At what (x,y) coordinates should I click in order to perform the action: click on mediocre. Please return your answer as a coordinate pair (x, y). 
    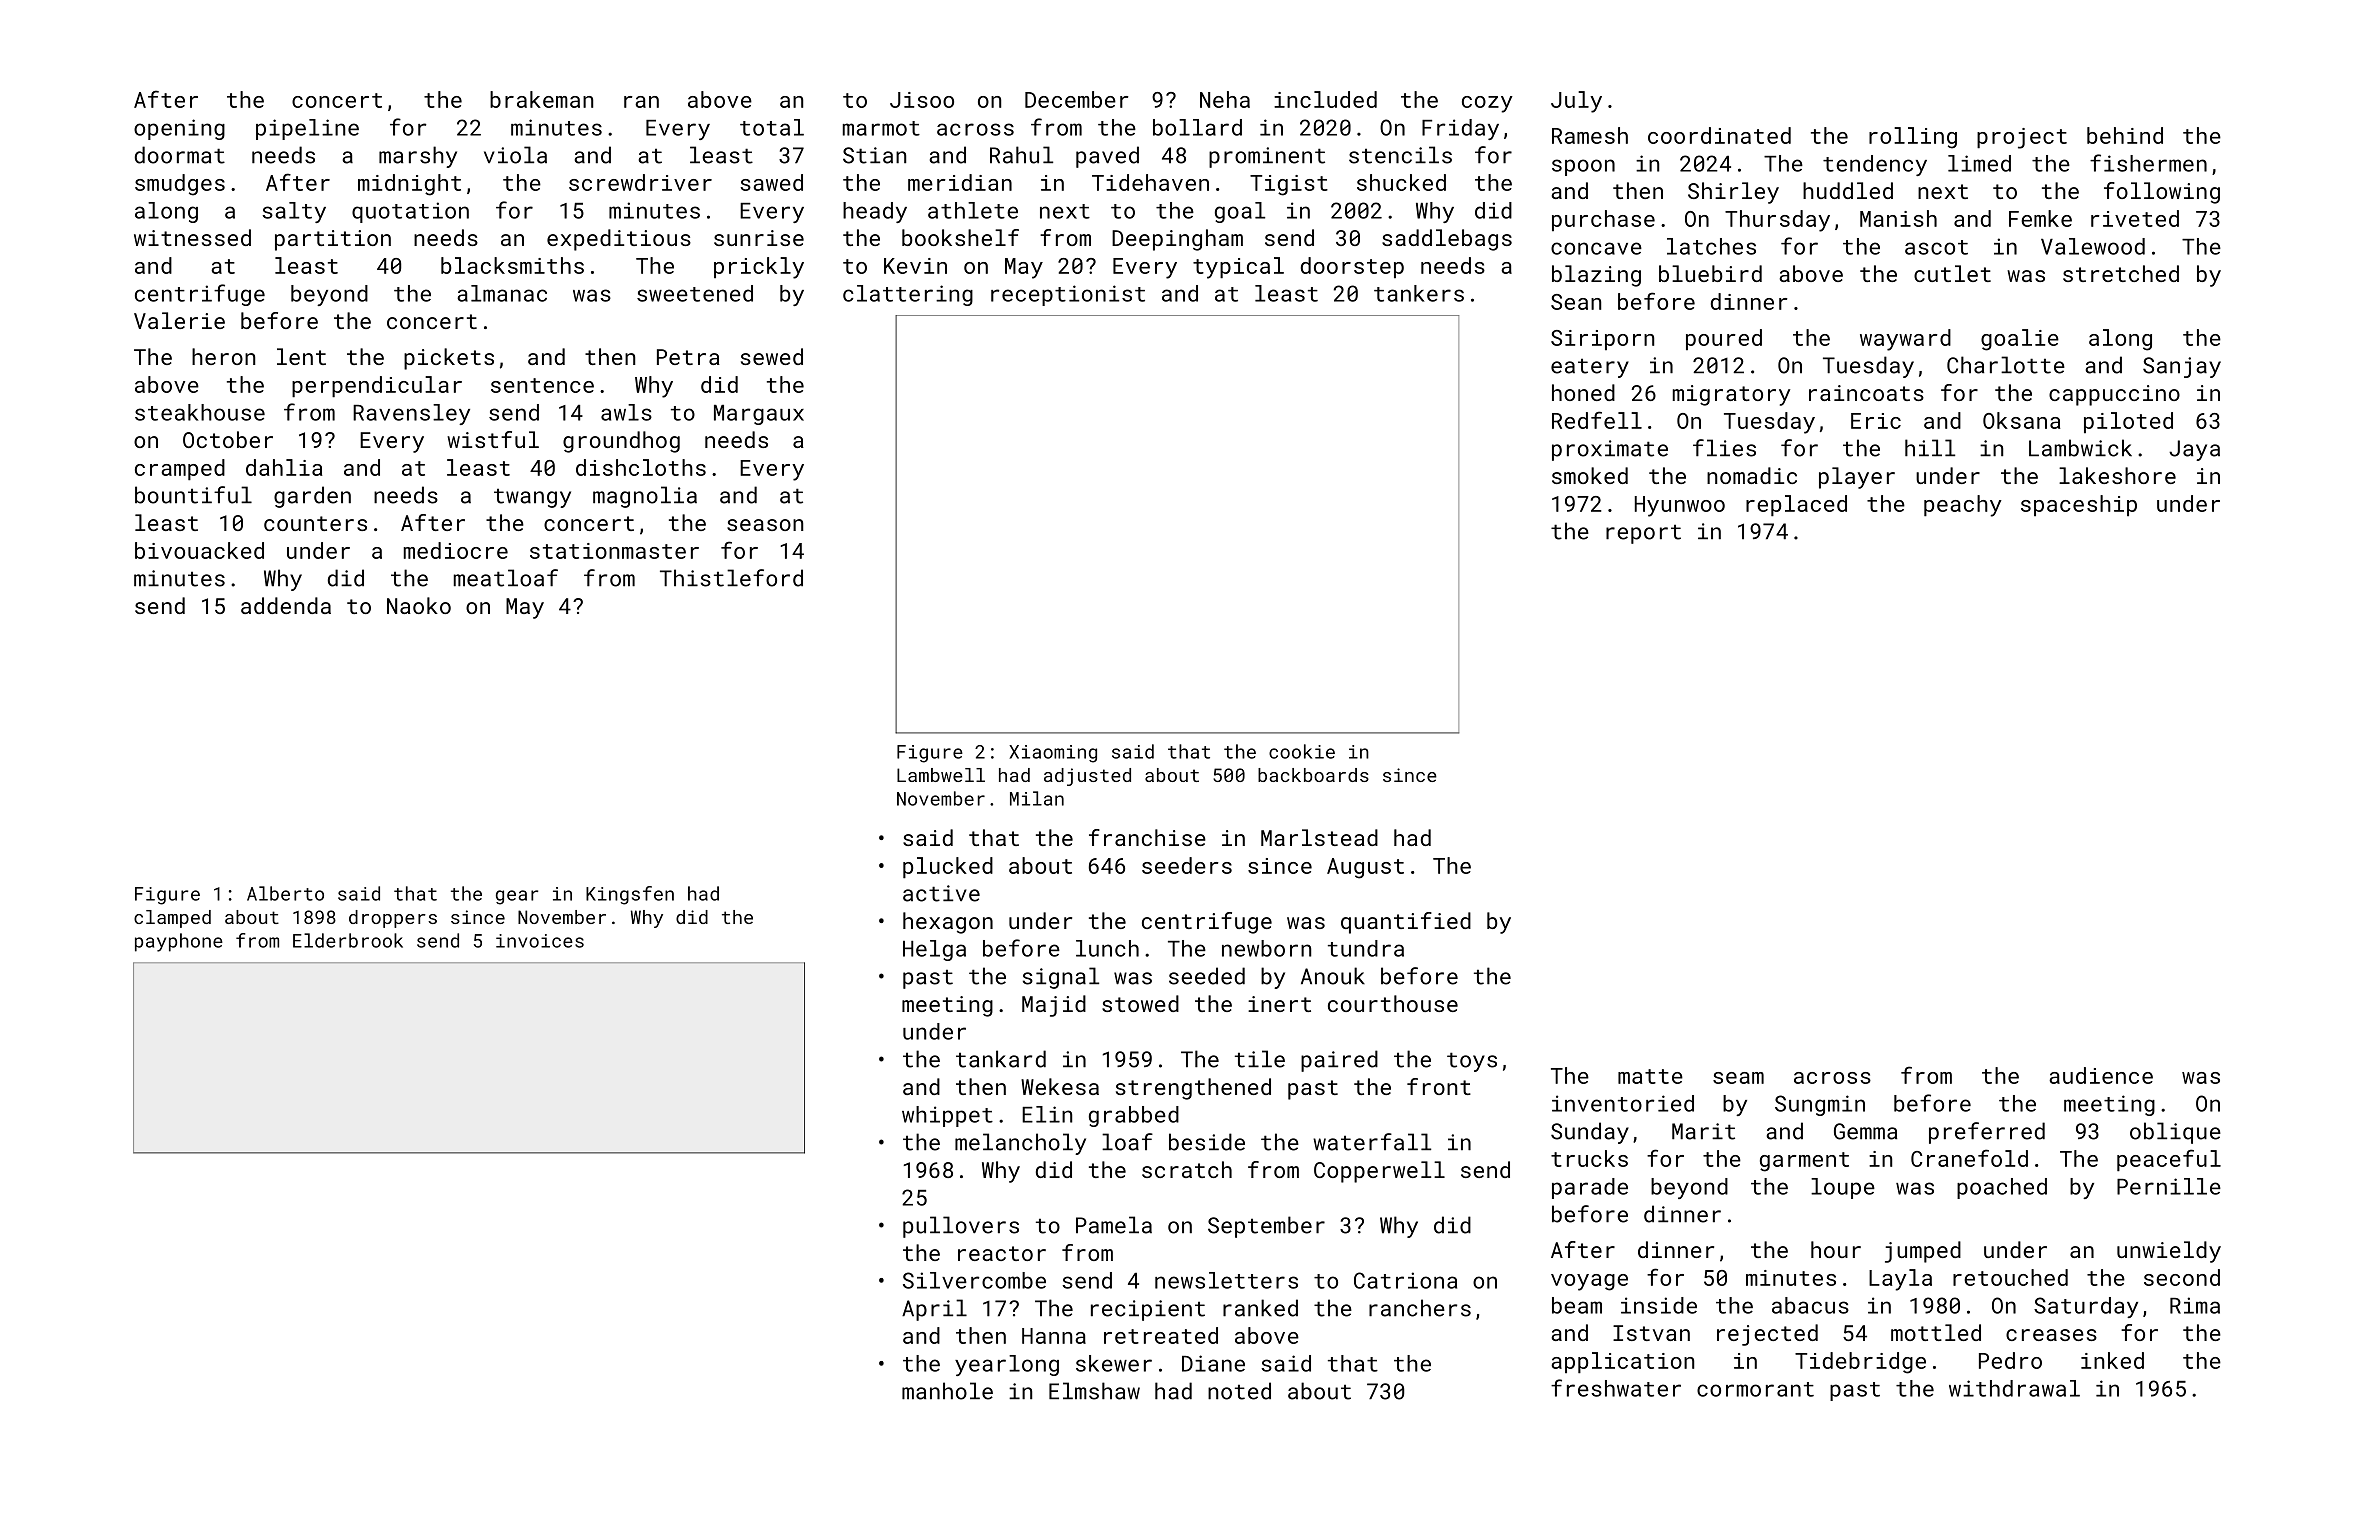
    Looking at the image, I should click on (456, 550).
